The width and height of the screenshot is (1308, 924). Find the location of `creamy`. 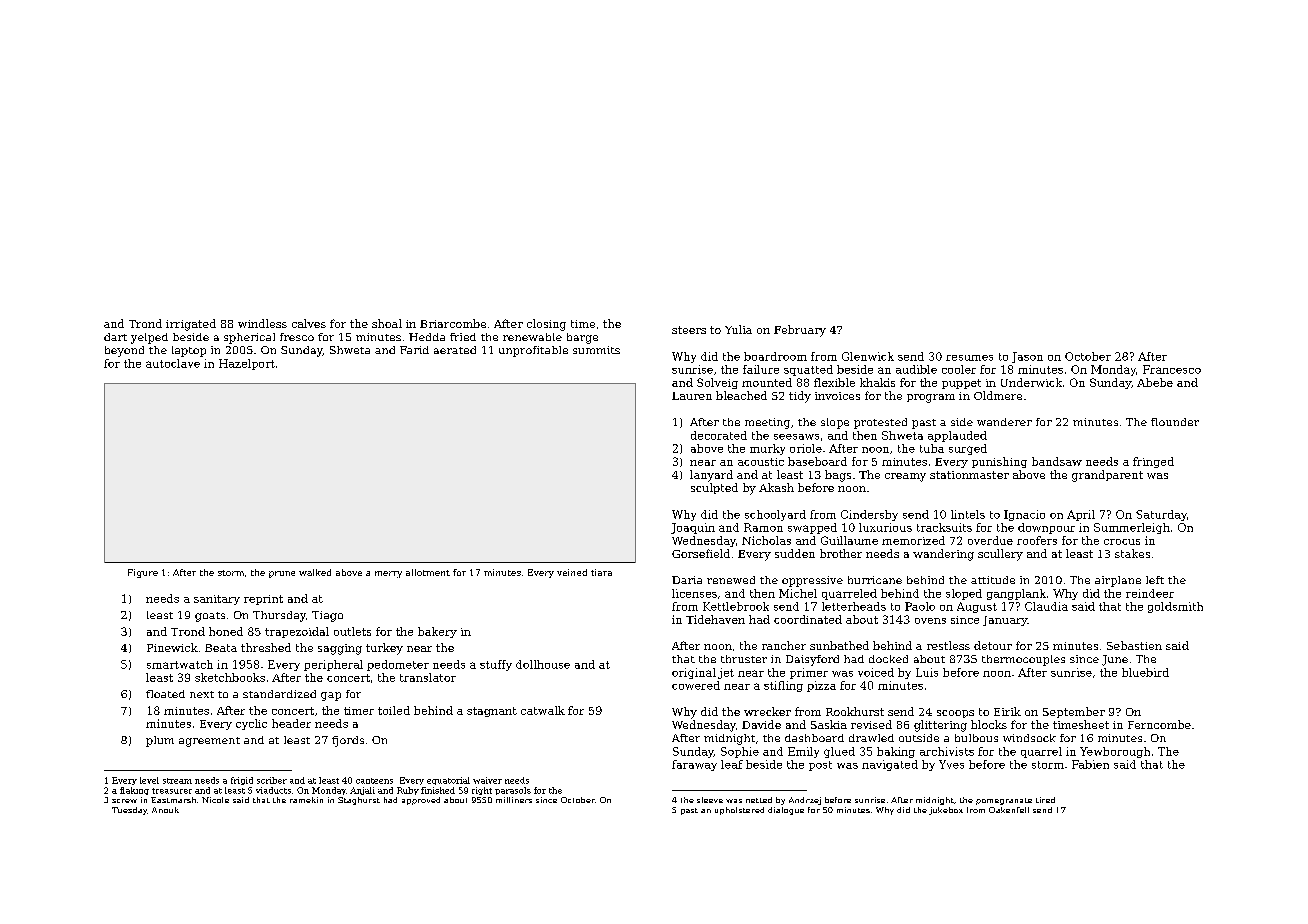

creamy is located at coordinates (905, 477).
